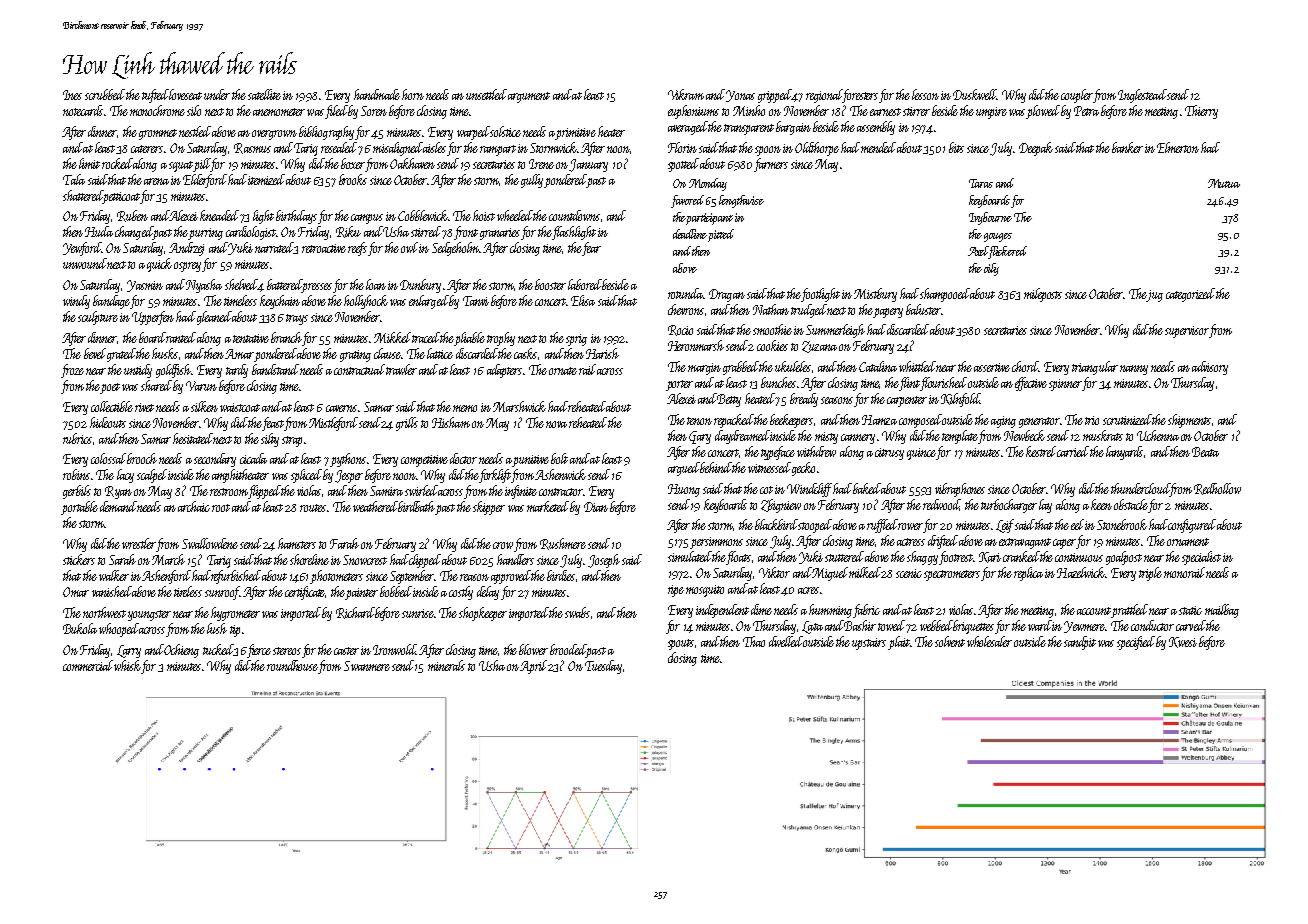  I want to click on hollyhock, so click(366, 302).
